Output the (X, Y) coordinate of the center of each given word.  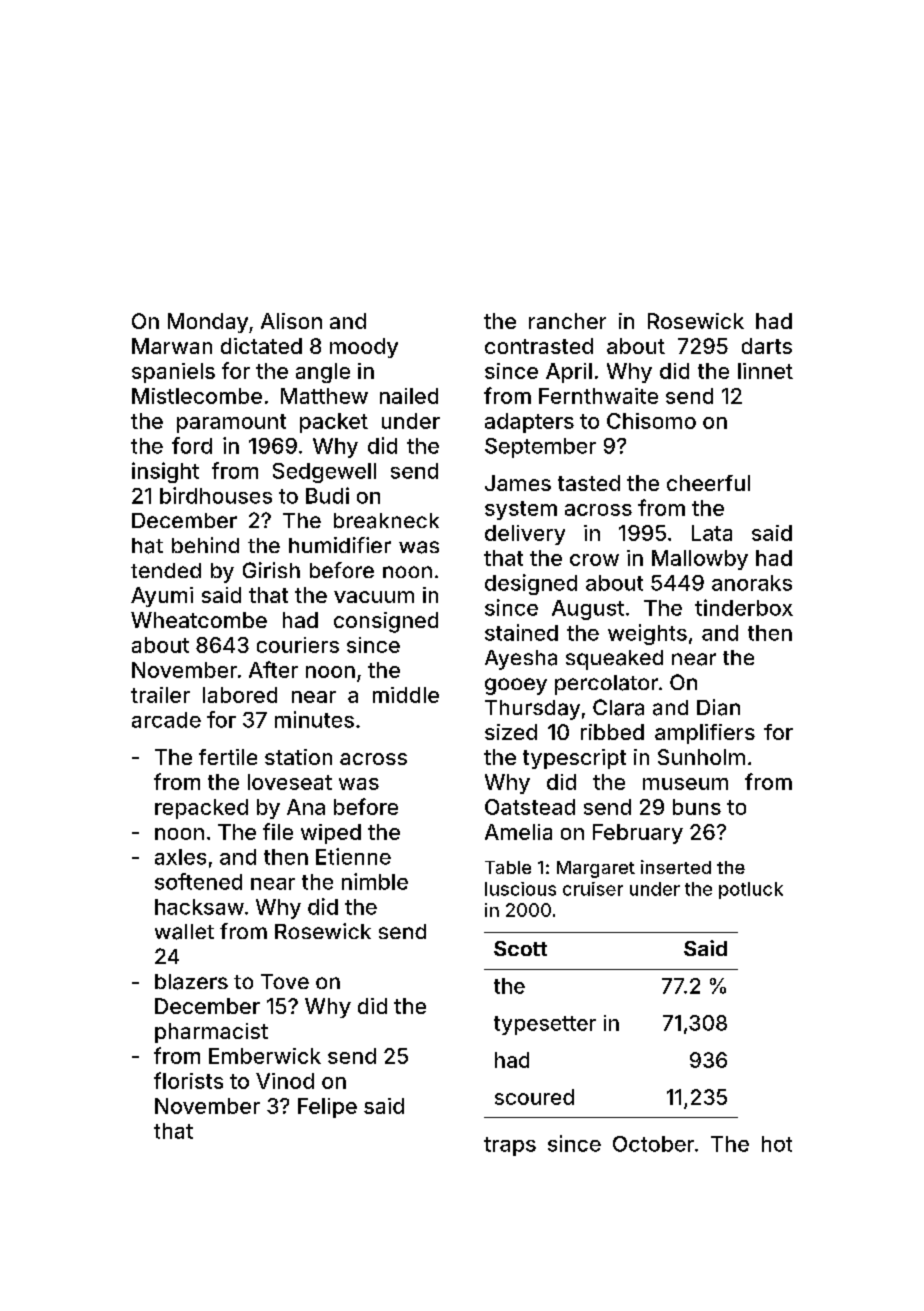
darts (767, 346)
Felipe (327, 1108)
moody (364, 348)
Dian (718, 707)
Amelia (518, 832)
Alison (291, 321)
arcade (166, 720)
